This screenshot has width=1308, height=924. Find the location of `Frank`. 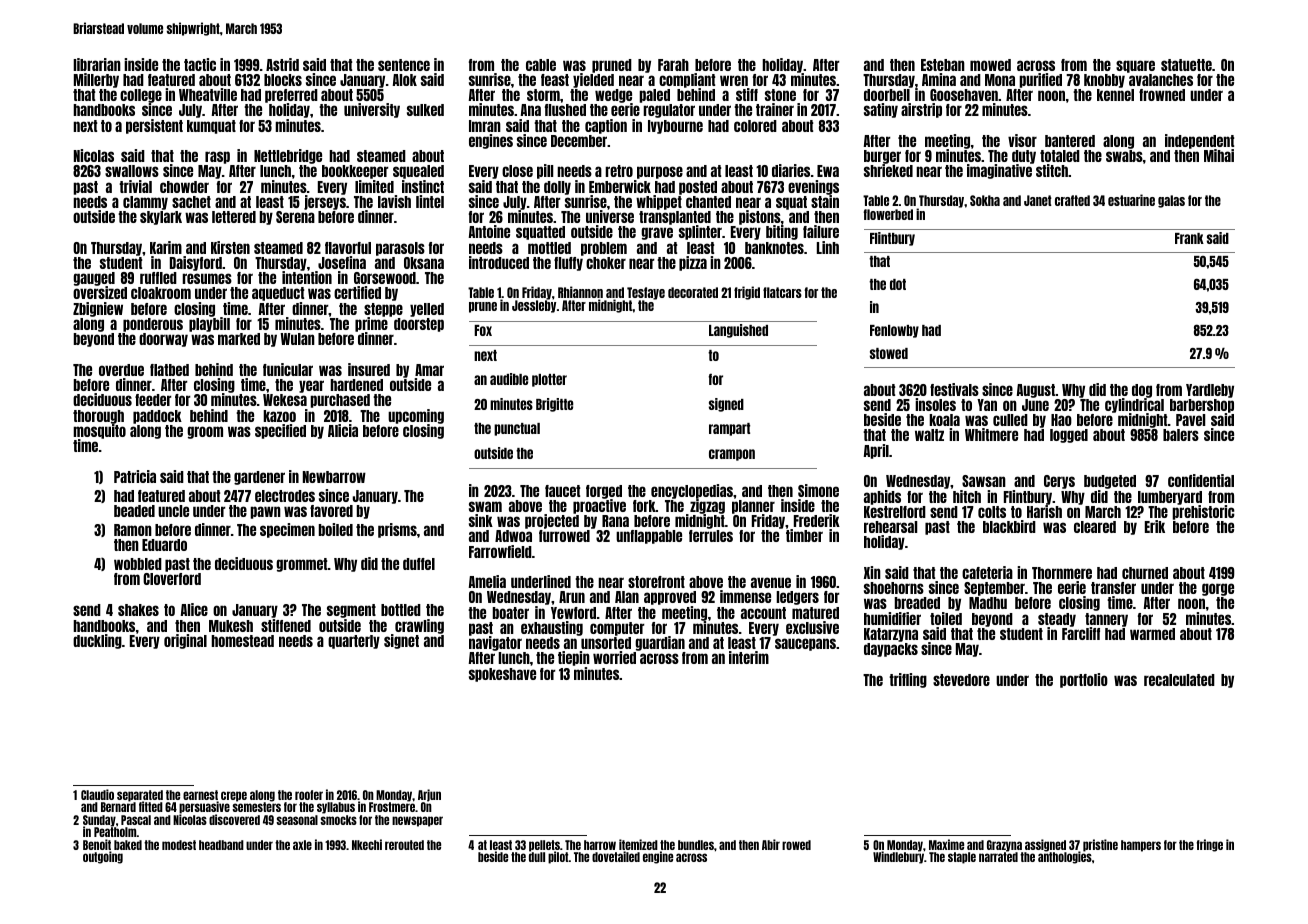

Frank is located at coordinates (1189, 238).
